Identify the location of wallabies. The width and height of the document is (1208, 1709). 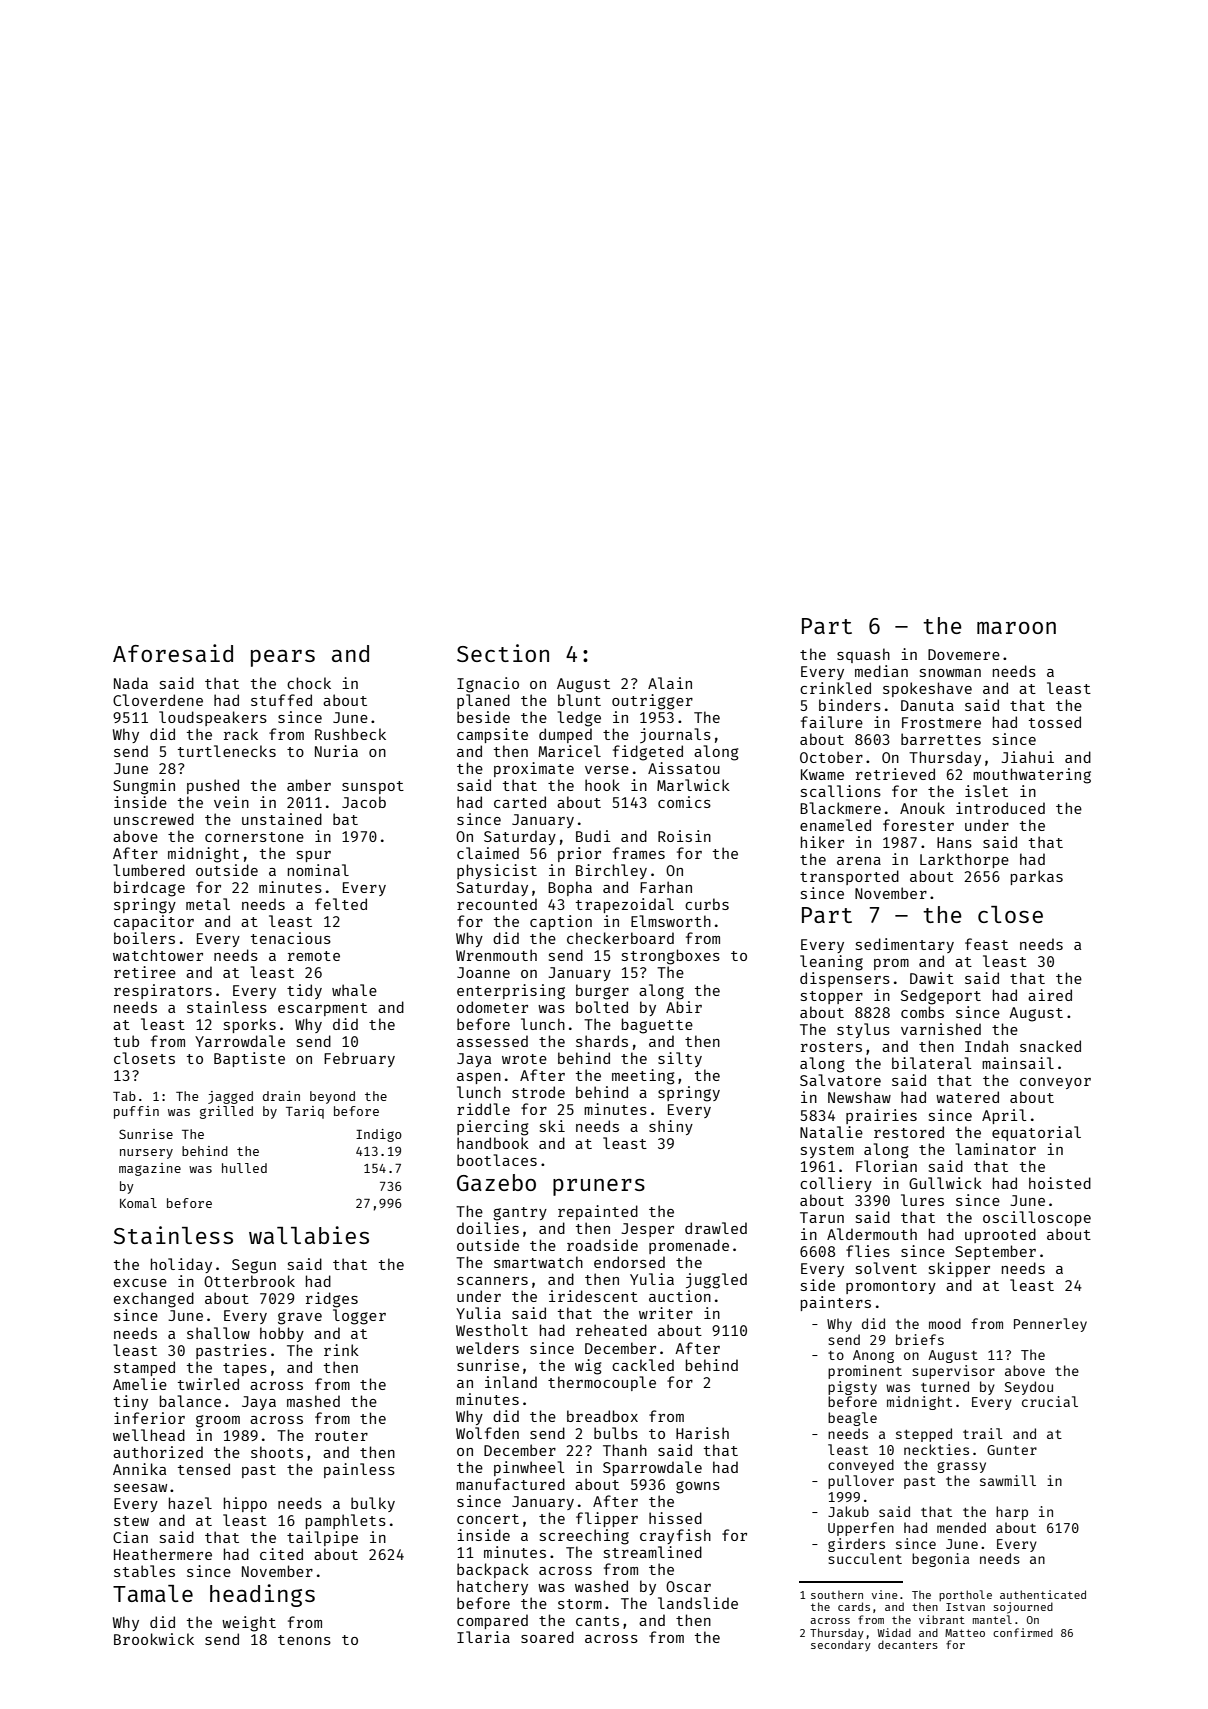
(309, 1235).
